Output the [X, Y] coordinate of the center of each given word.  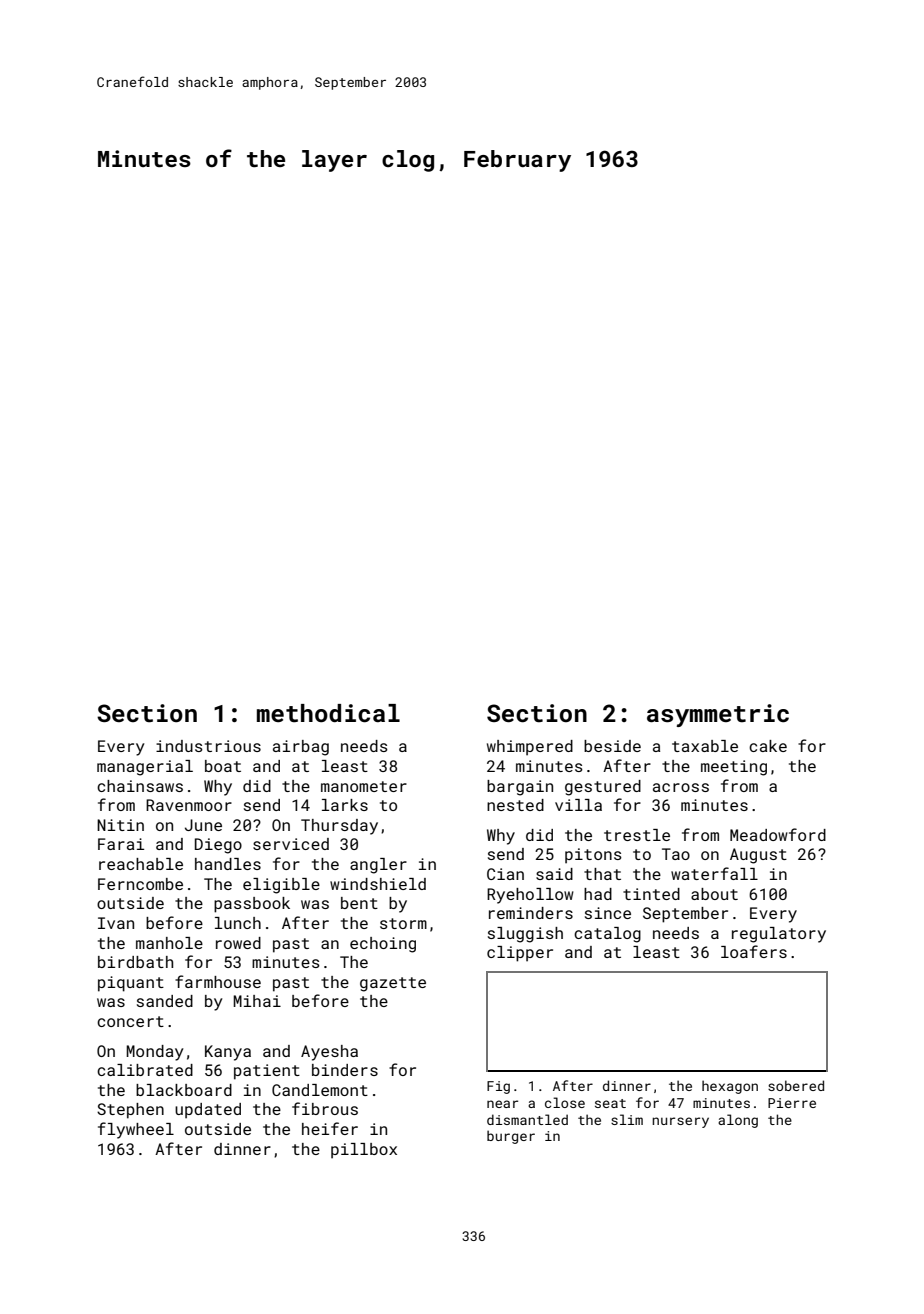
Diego [218, 846]
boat [223, 766]
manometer [364, 786]
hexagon [730, 1087]
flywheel [136, 1130]
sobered [796, 1085]
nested [515, 805]
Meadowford [778, 834]
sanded [165, 1001]
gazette [393, 984]
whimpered [530, 748]
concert [130, 1021]
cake [768, 746]
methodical [328, 713]
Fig [498, 1087]
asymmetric [718, 715]
